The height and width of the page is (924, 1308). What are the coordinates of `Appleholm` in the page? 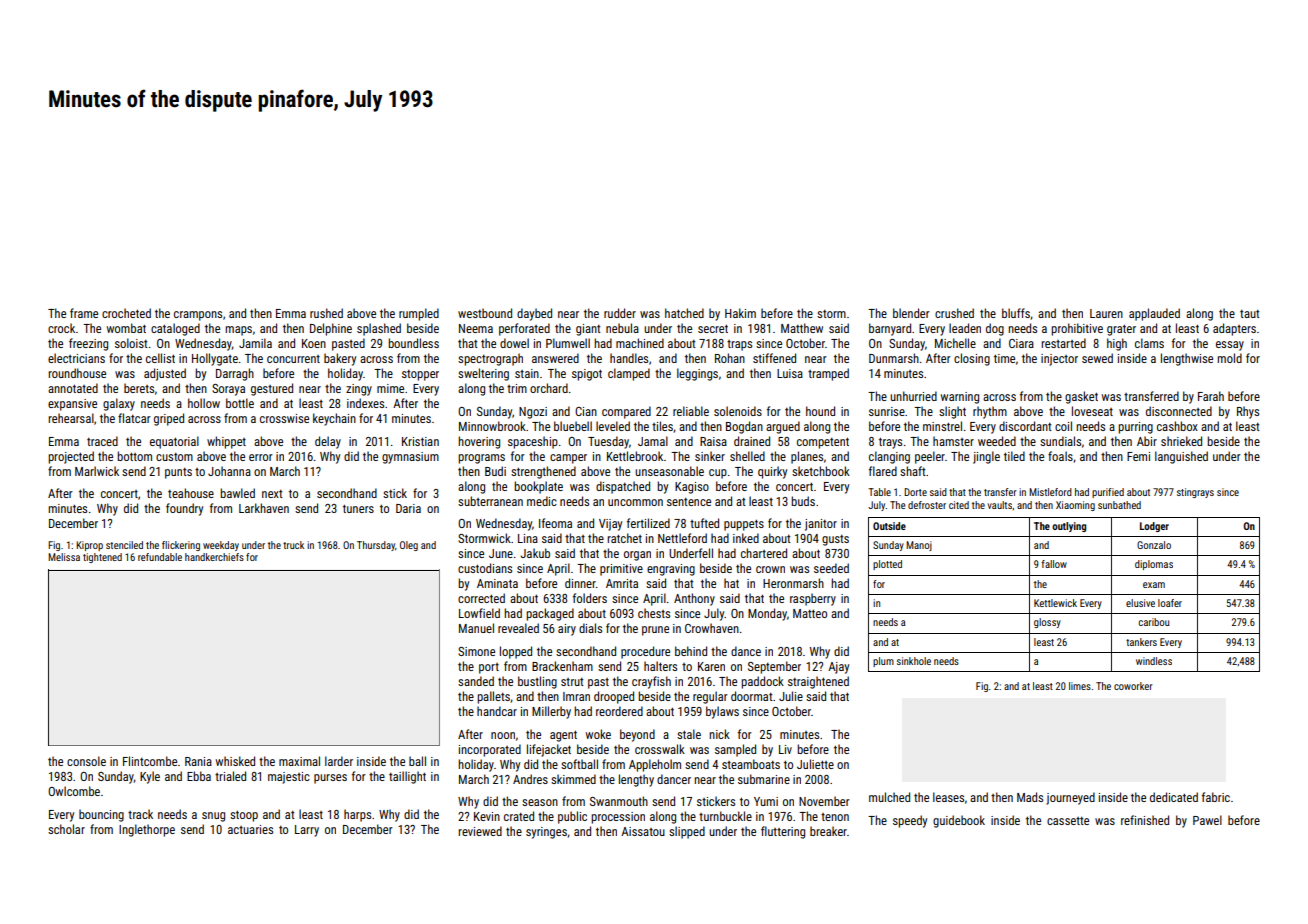 It's located at (655, 765).
